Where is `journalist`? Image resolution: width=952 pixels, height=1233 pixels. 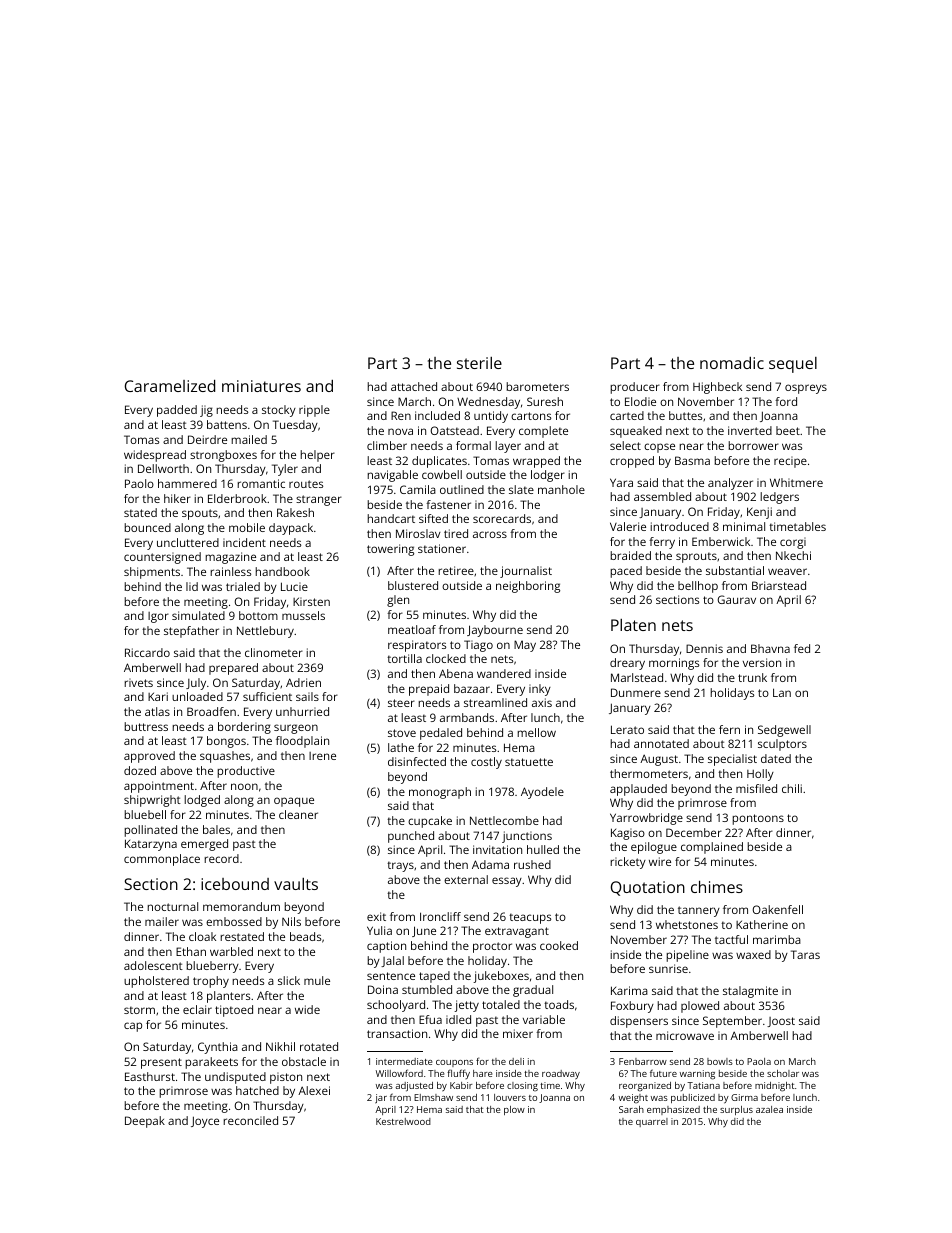 journalist is located at coordinates (526, 572).
